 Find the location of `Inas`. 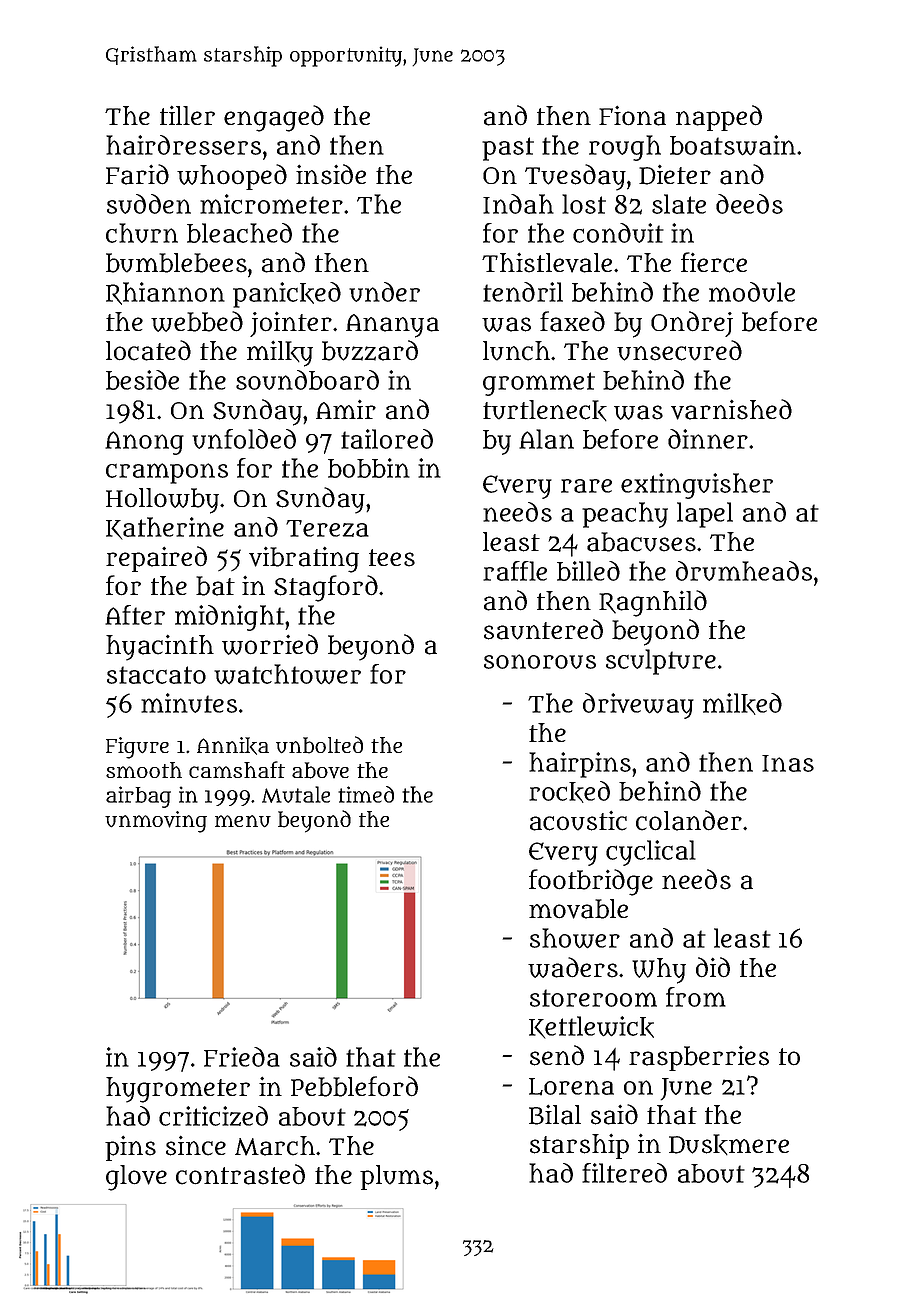

Inas is located at coordinates (788, 763).
